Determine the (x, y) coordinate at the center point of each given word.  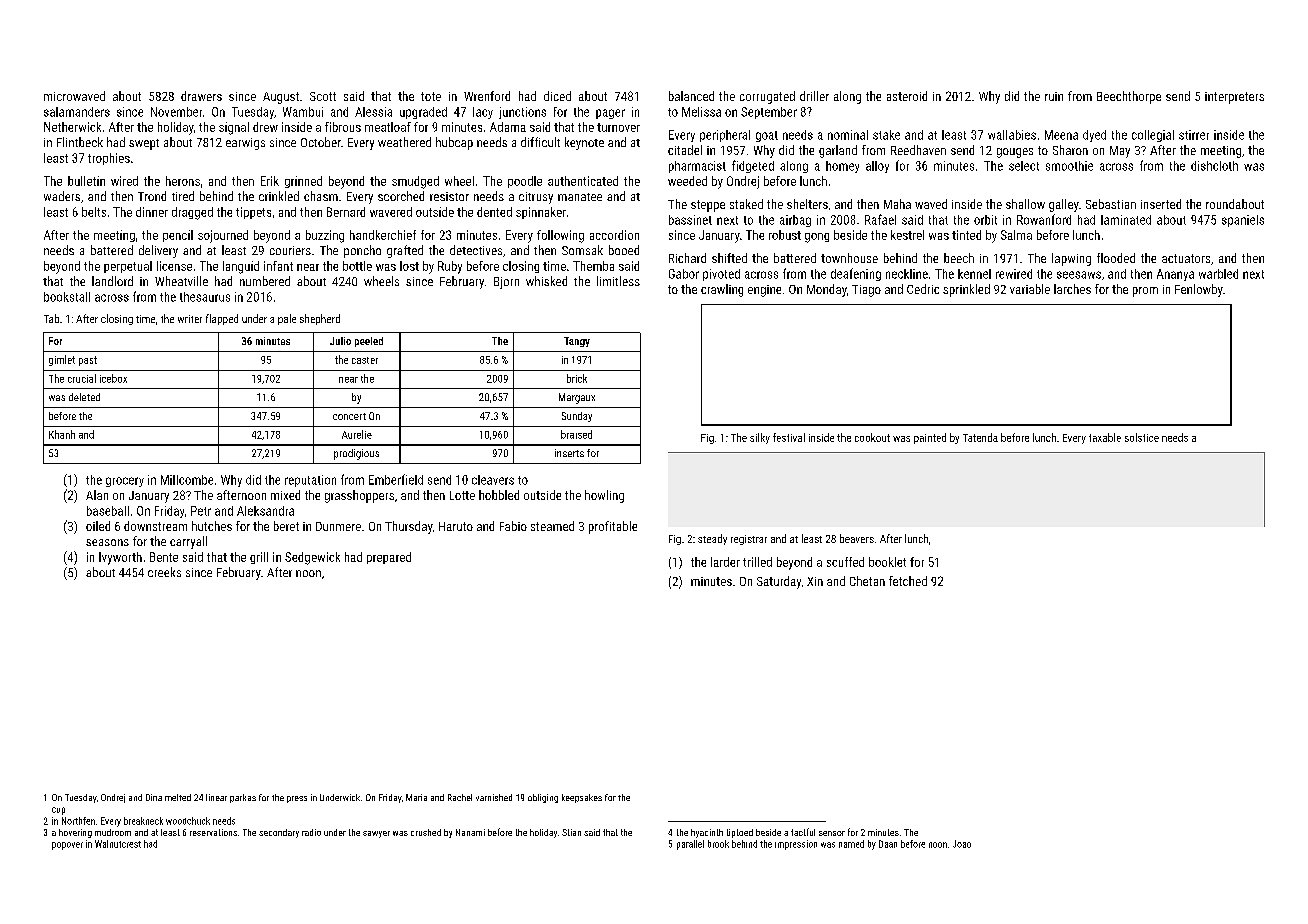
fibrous (343, 127)
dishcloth (1214, 166)
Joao (962, 844)
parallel (690, 845)
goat (767, 136)
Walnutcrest (118, 844)
